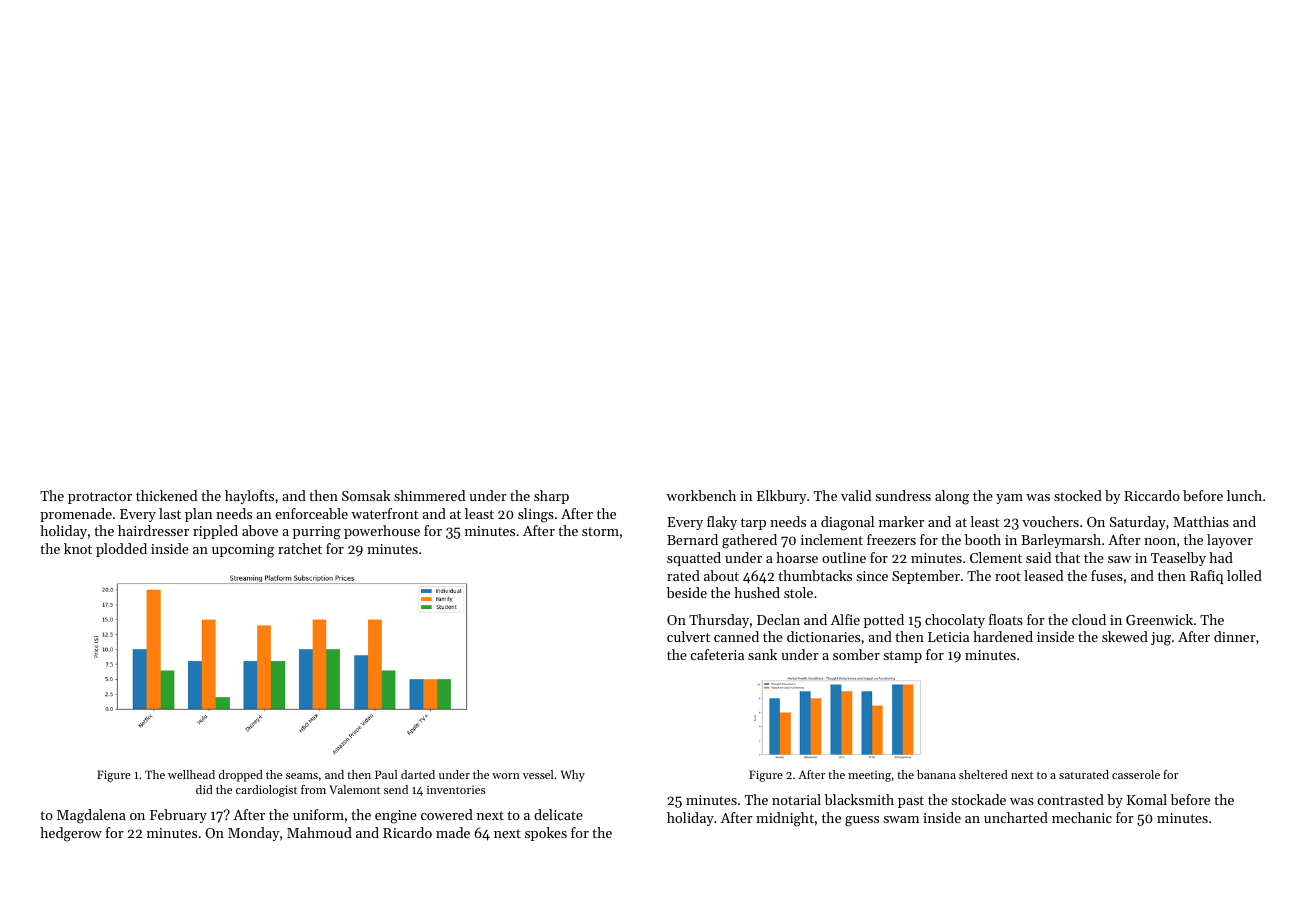 The height and width of the page is (924, 1308). Describe the element at coordinates (313, 789) in the page. I see `from` at that location.
